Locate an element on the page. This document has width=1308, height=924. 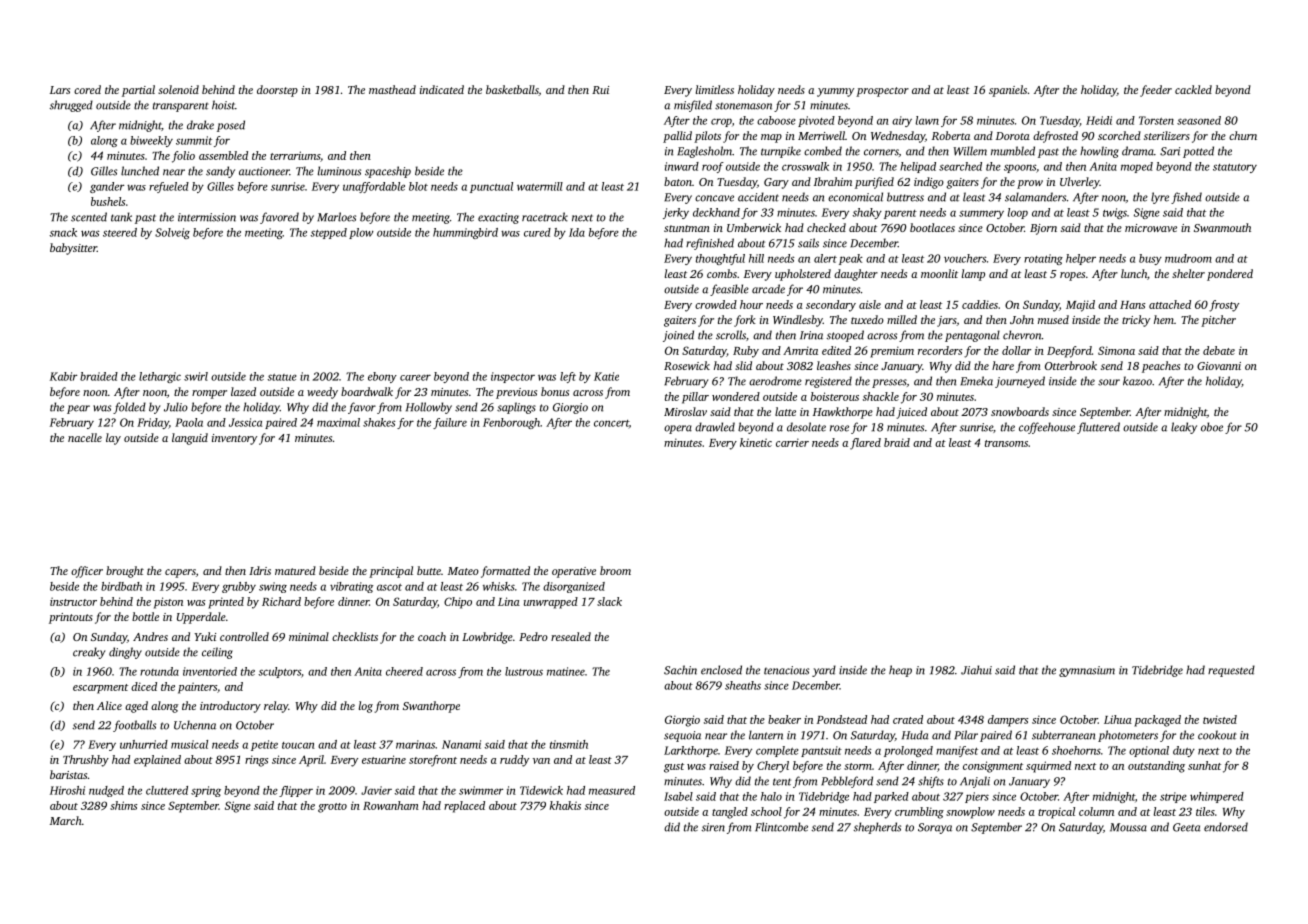
replaced is located at coordinates (464, 807).
